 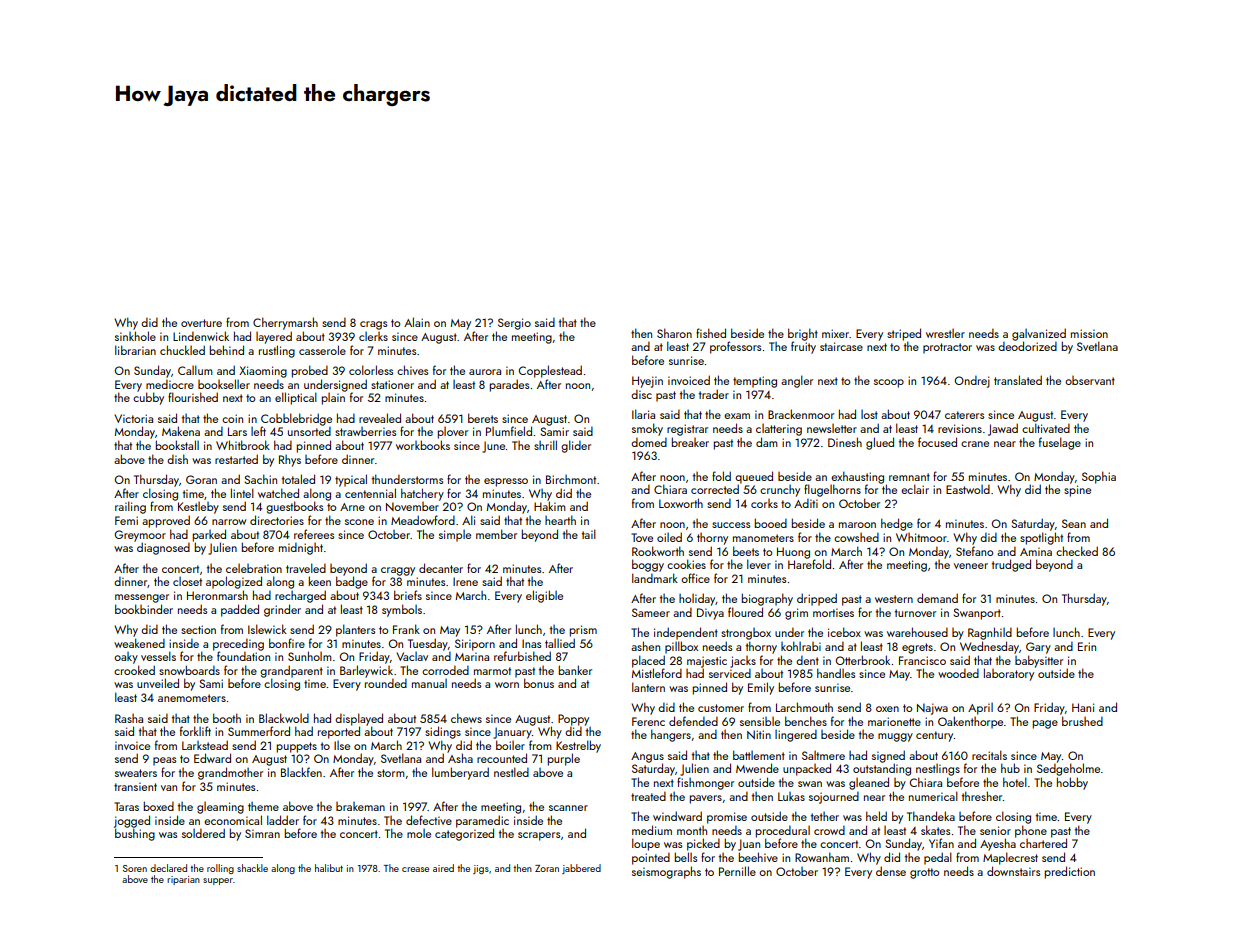 What do you see at coordinates (737, 416) in the screenshot?
I see `exam` at bounding box center [737, 416].
